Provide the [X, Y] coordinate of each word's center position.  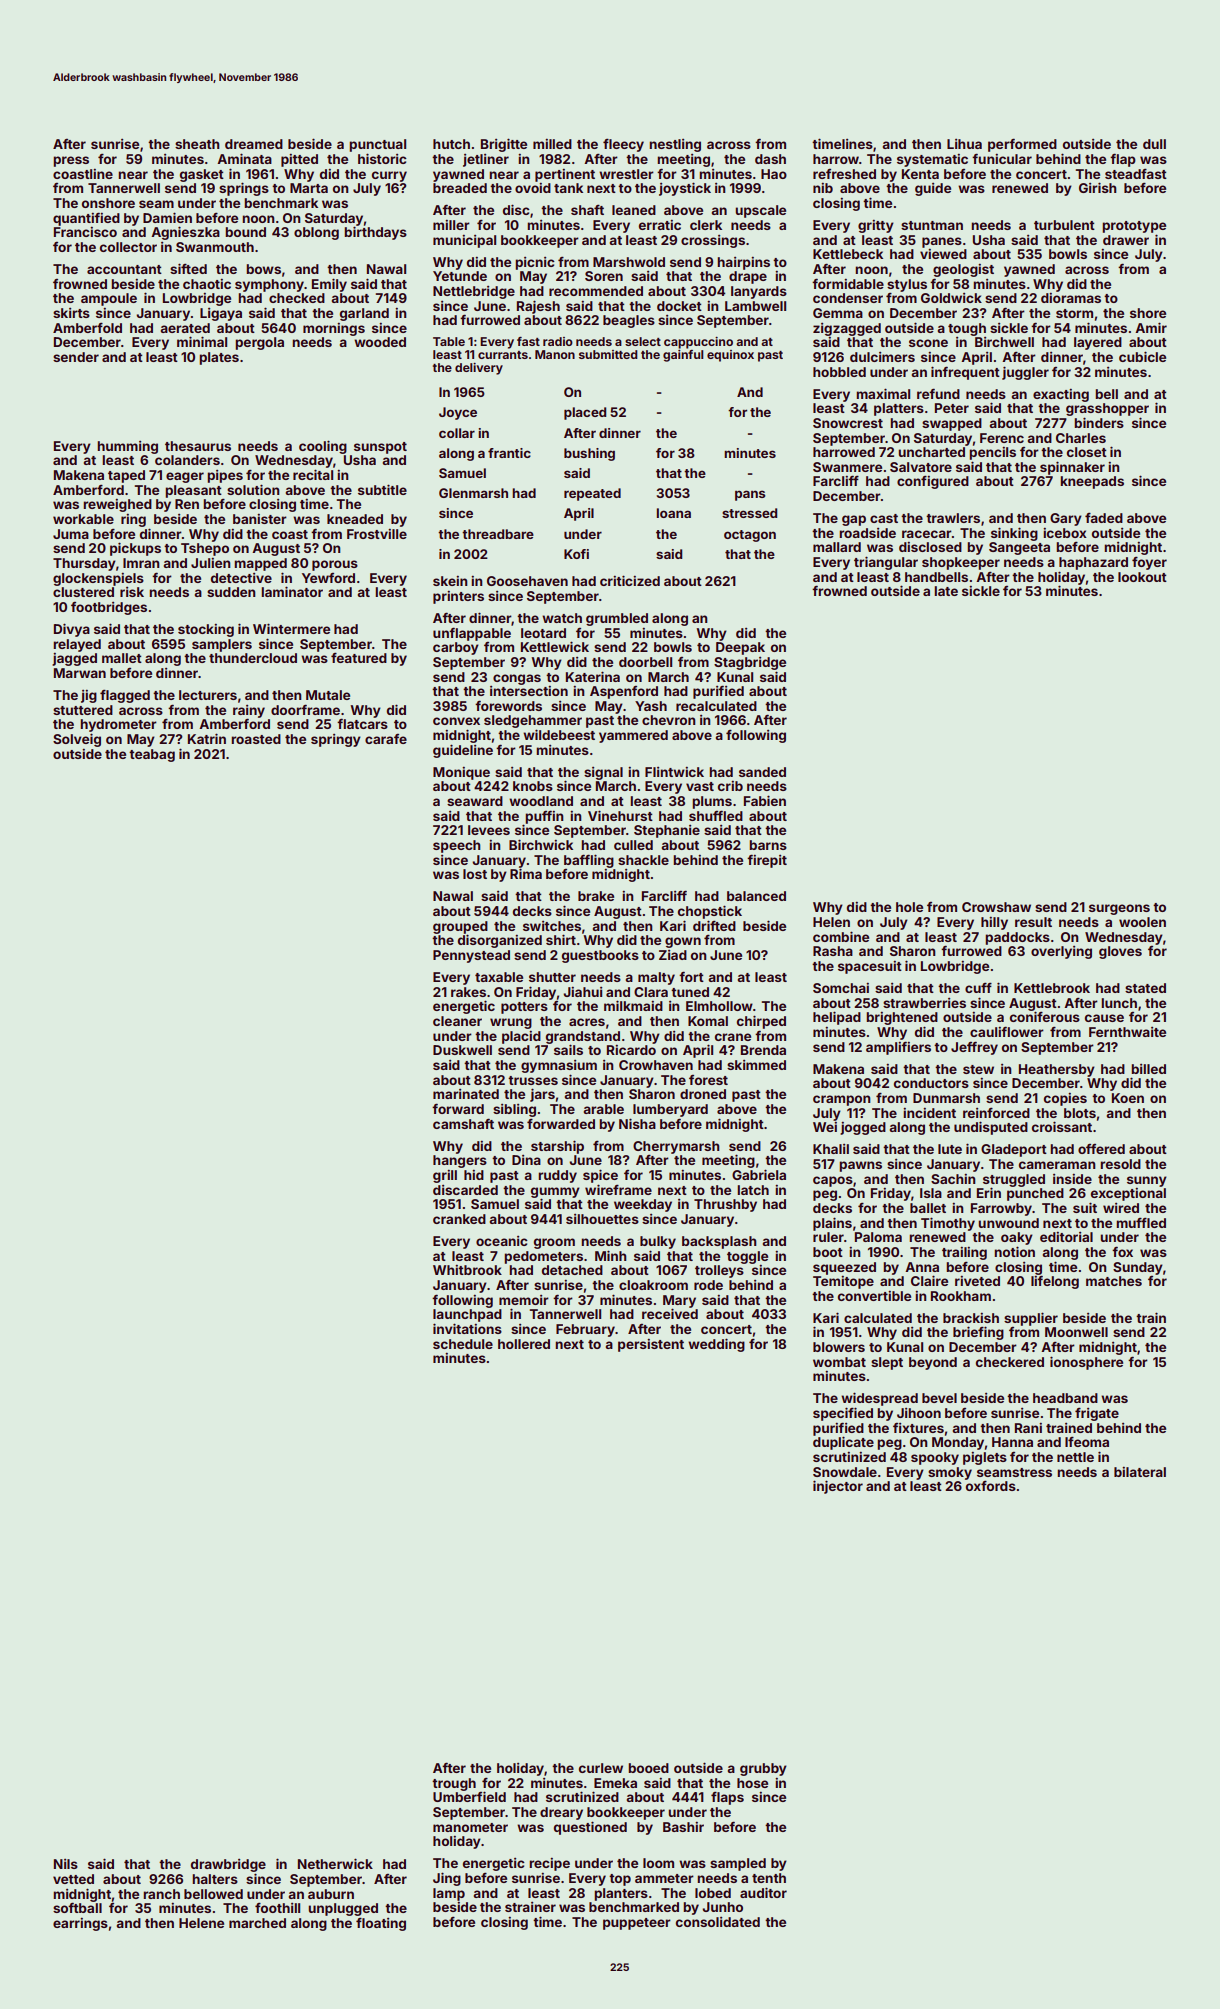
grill [445, 1176]
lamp [449, 1894]
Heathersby [1057, 1070]
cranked [459, 1219]
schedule [463, 1344]
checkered [1010, 1362]
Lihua [964, 144]
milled [552, 144]
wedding [716, 1345]
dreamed [254, 144]
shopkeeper [961, 563]
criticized [630, 580]
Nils [66, 1864]
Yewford [328, 578]
